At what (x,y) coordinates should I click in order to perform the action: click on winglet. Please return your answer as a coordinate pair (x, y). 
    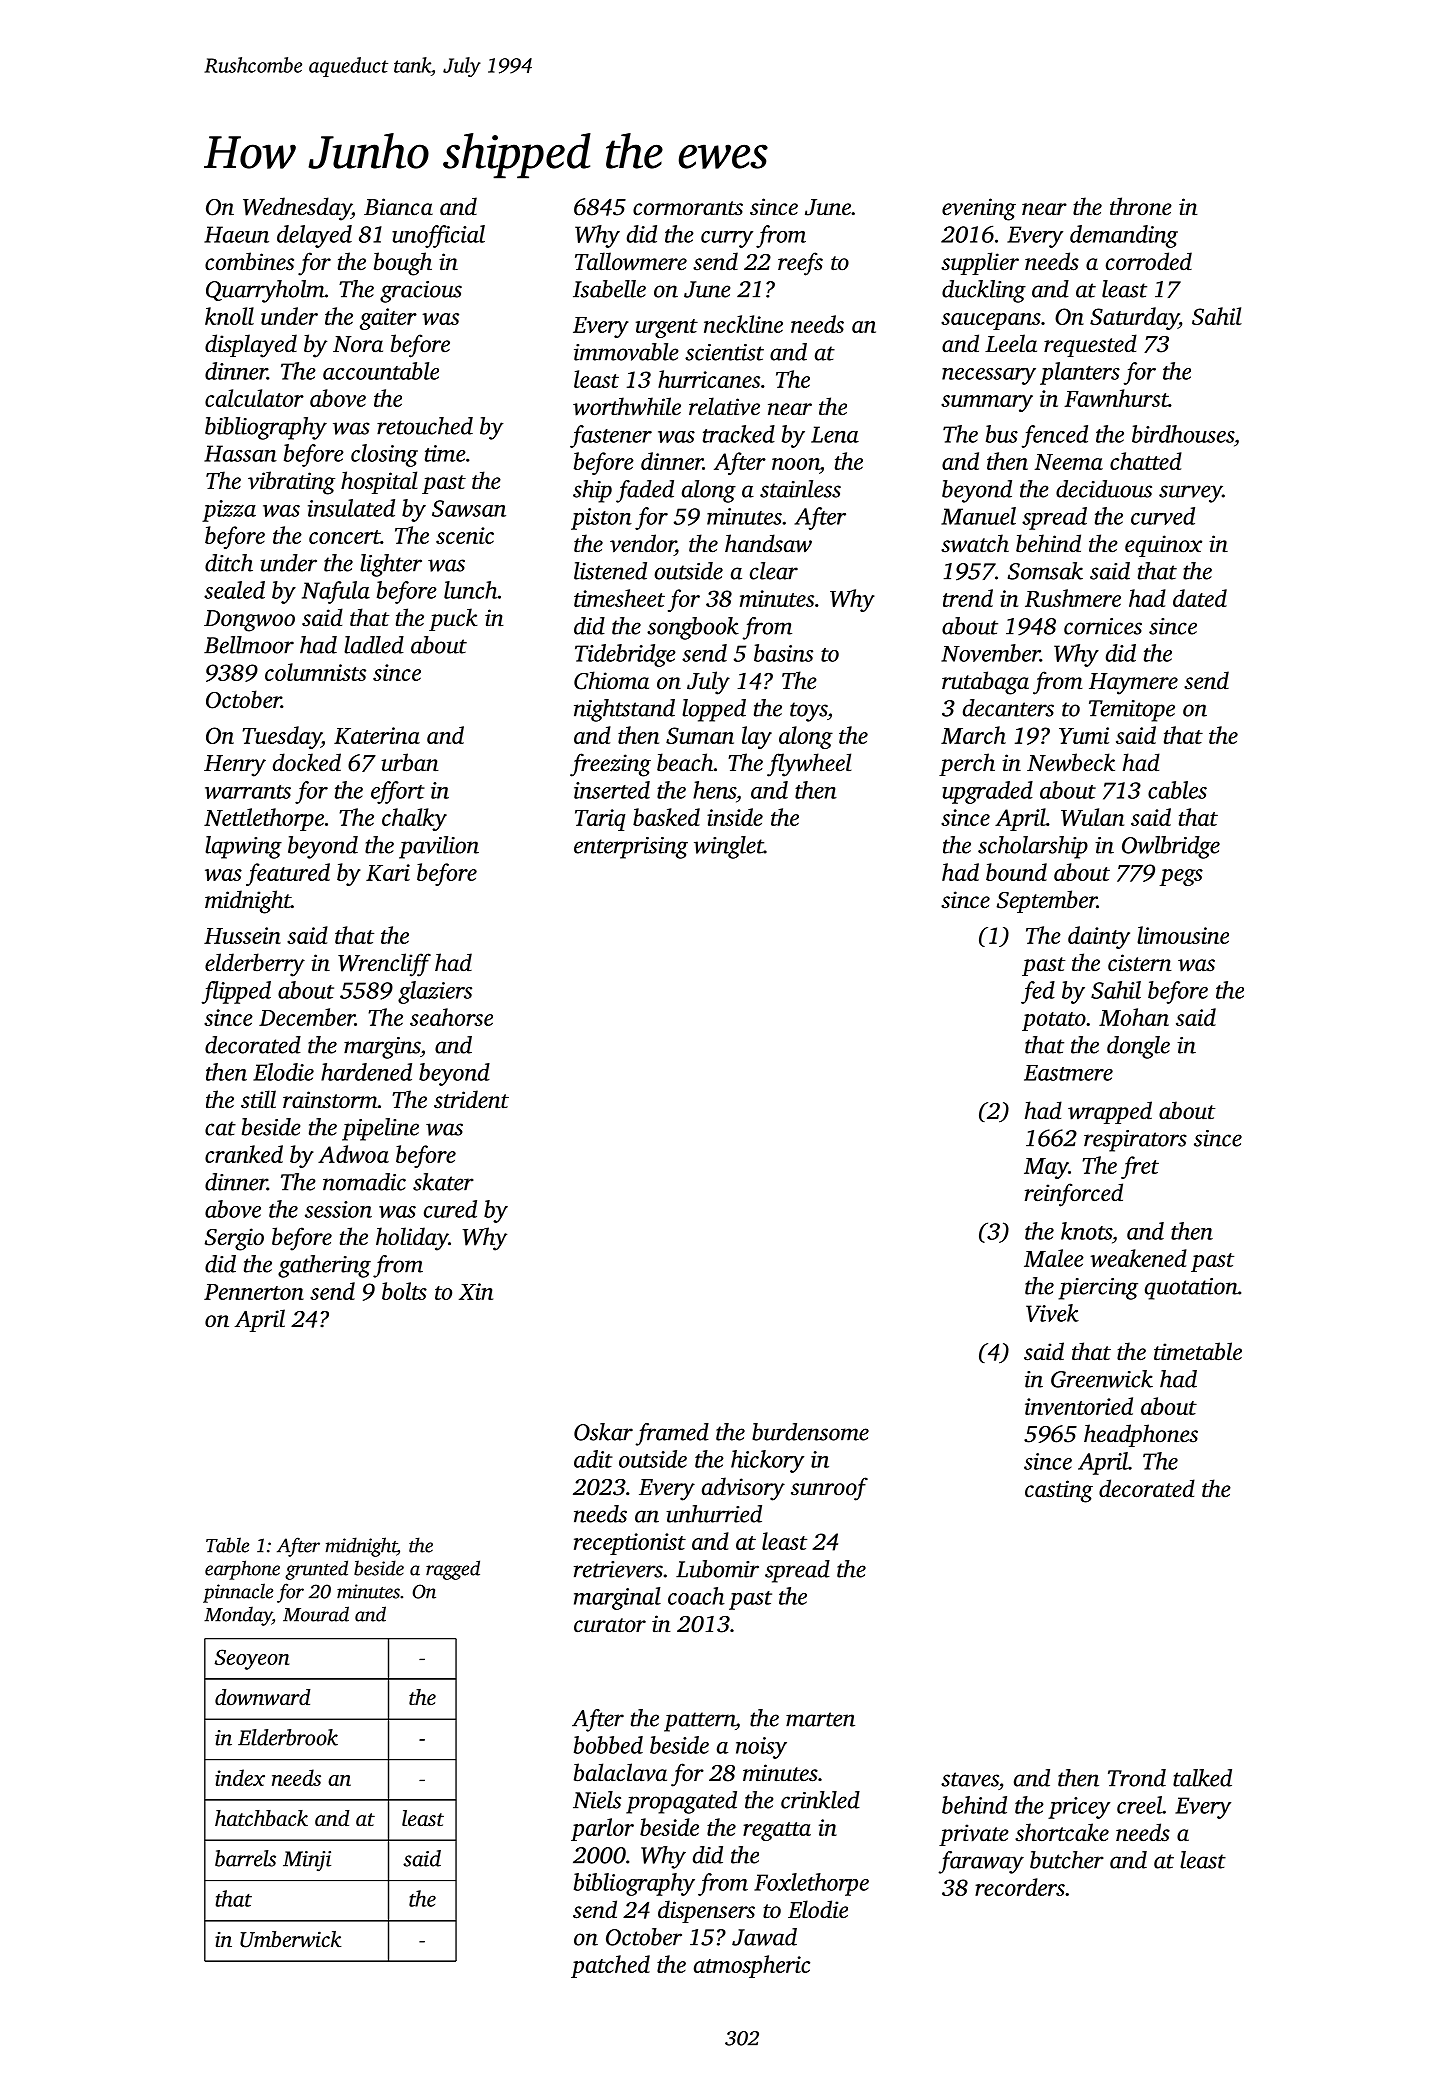
    Looking at the image, I should click on (729, 847).
